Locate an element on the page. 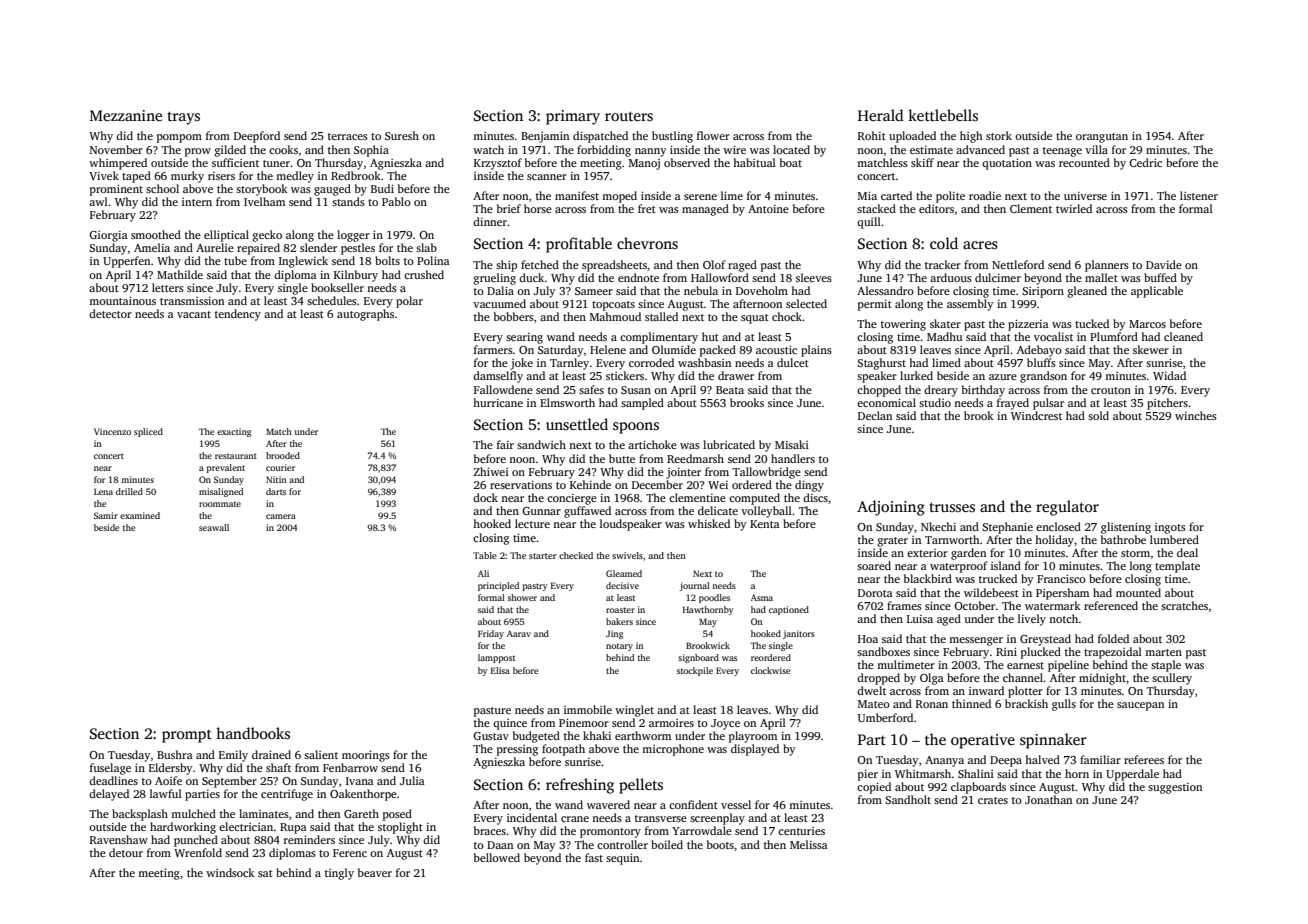 Image resolution: width=1308 pixels, height=924 pixels. primary is located at coordinates (573, 117).
